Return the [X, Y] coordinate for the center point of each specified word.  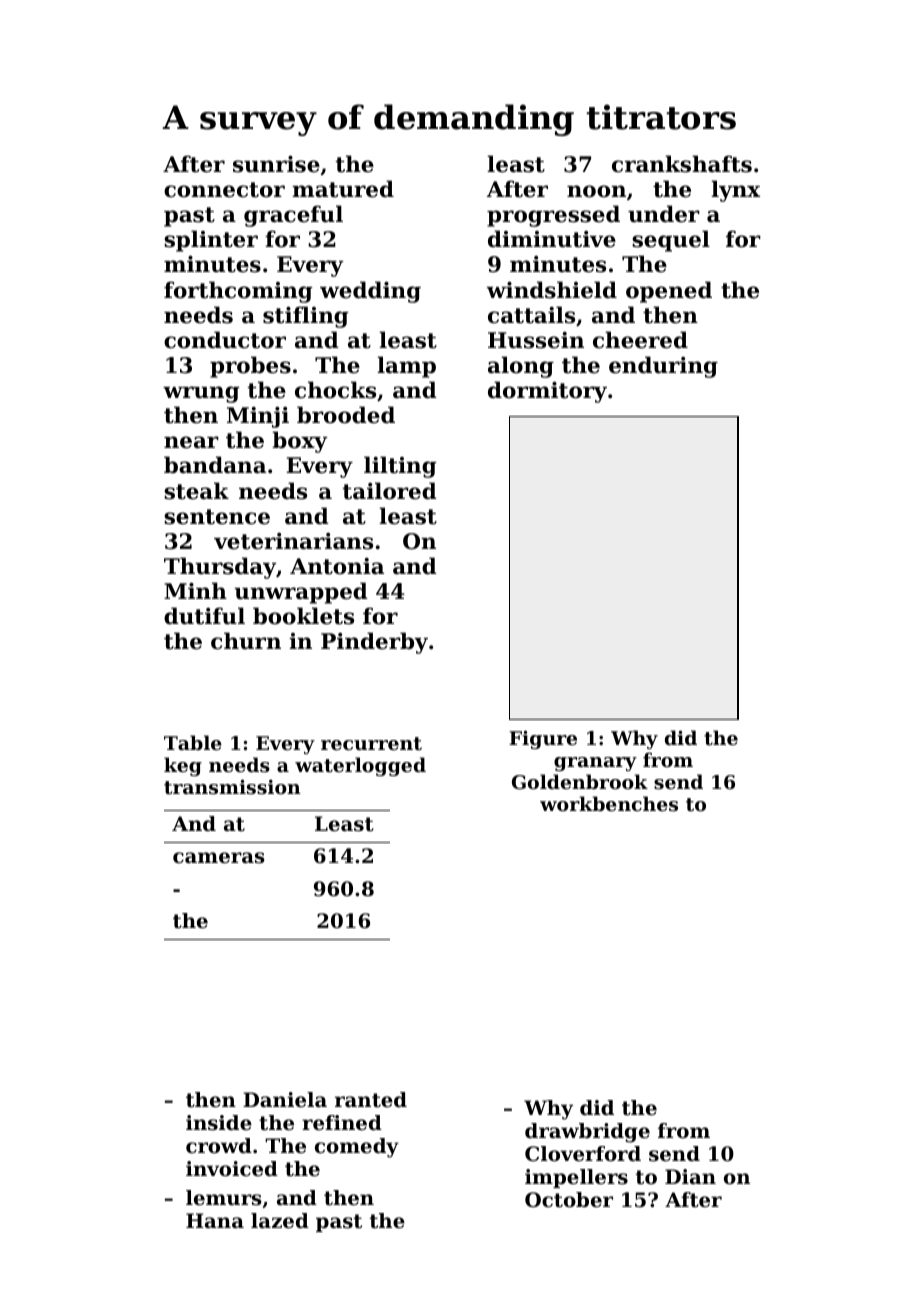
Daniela [285, 1100]
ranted [371, 1100]
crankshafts [682, 164]
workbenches [609, 804]
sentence [217, 517]
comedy [357, 1148]
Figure [543, 739]
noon [596, 191]
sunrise [276, 164]
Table [193, 742]
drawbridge [587, 1133]
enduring [663, 367]
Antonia [337, 566]
